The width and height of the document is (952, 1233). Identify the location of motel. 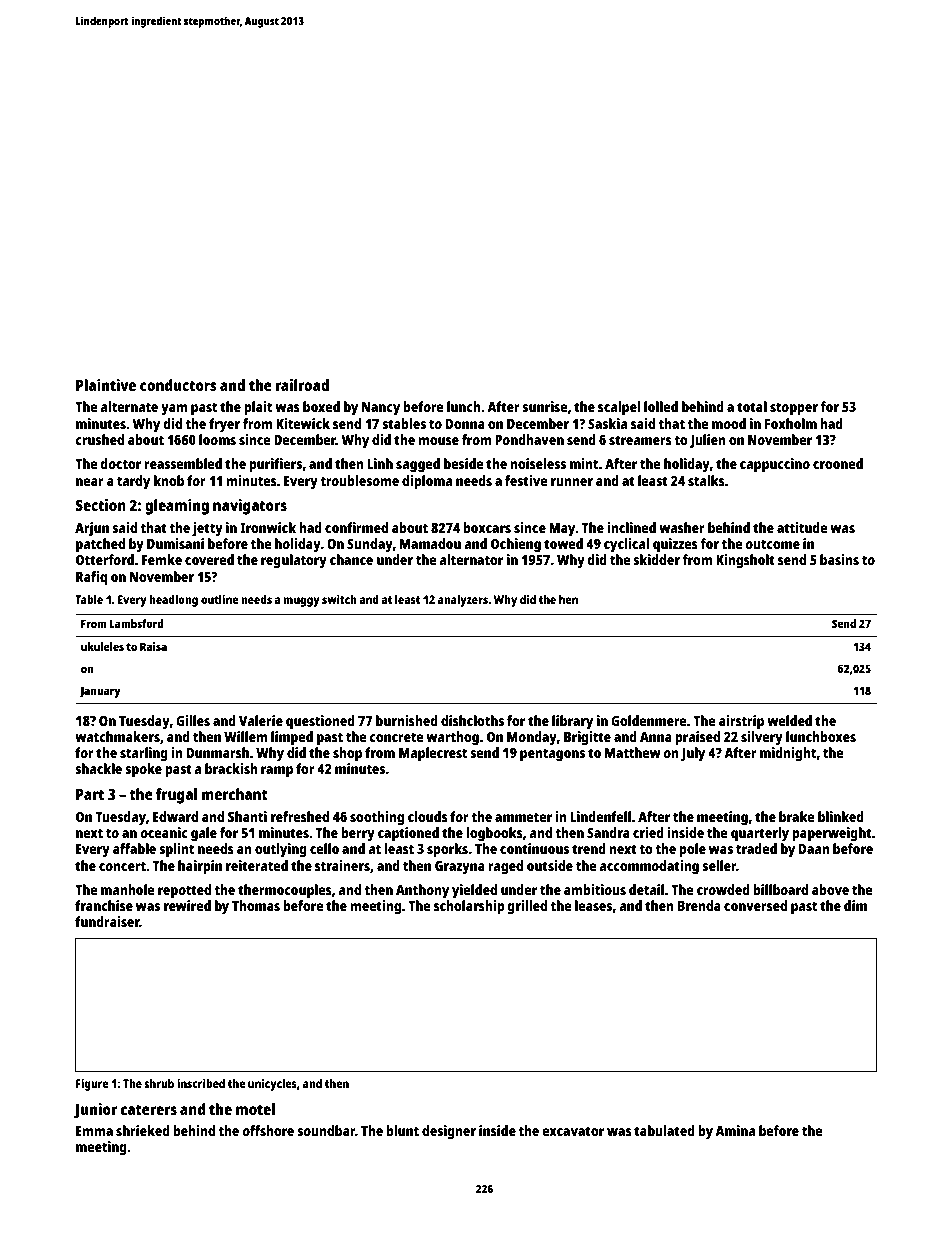
(255, 1109).
